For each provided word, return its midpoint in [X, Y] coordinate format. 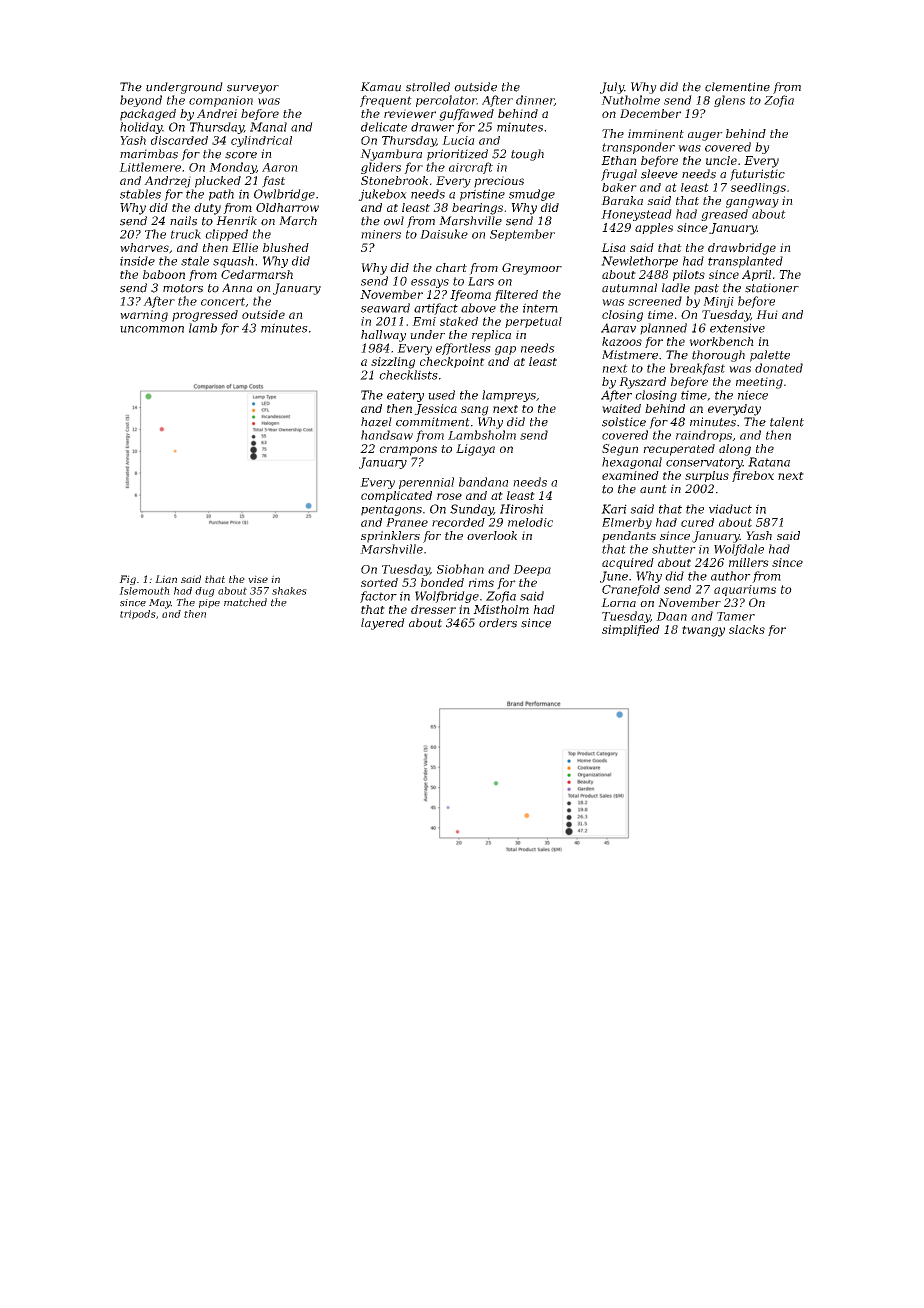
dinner [535, 100]
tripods [138, 615]
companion [221, 101]
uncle [721, 160]
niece [753, 395]
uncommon [152, 329]
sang [475, 411]
